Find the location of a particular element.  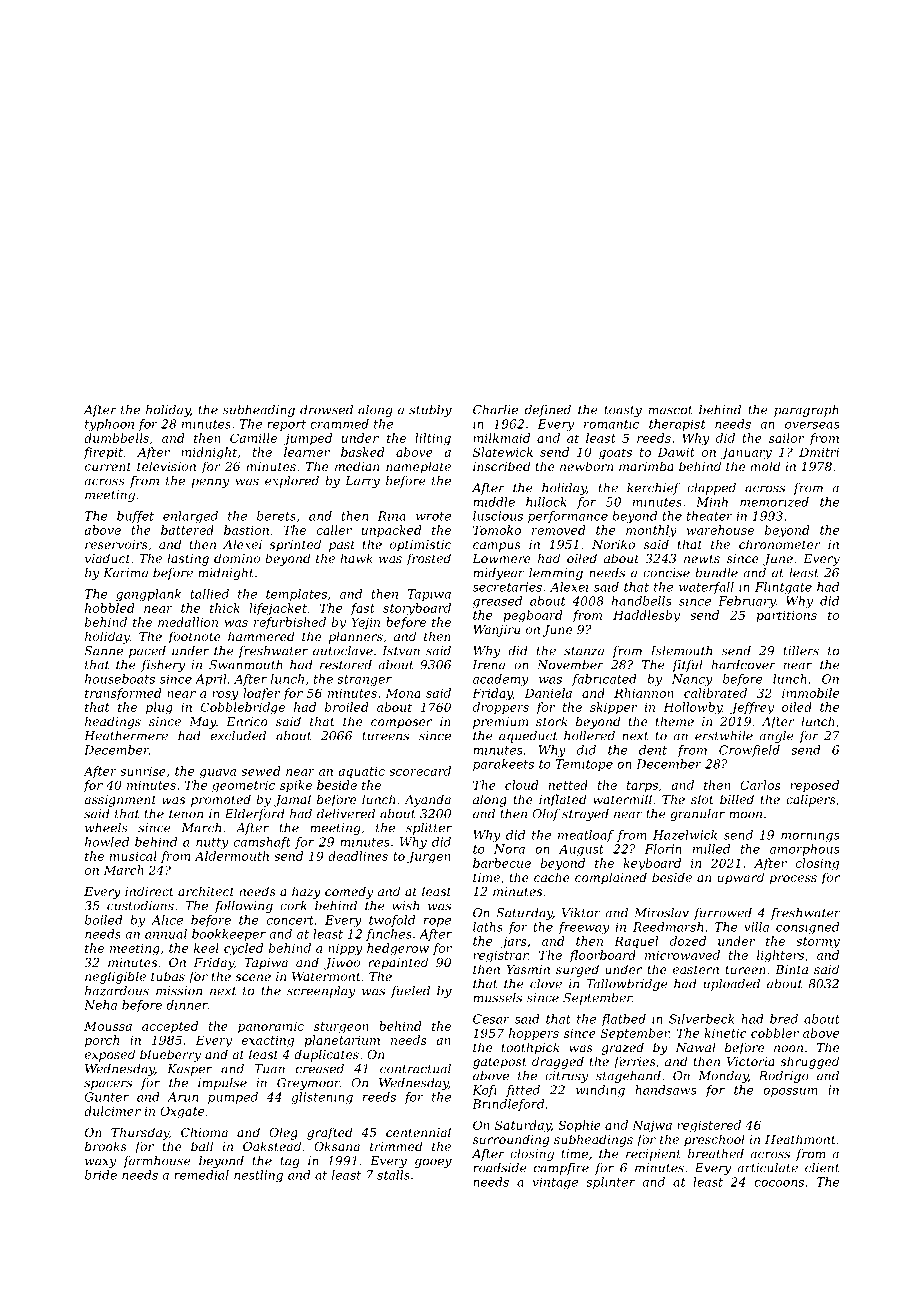

plug is located at coordinates (159, 708).
